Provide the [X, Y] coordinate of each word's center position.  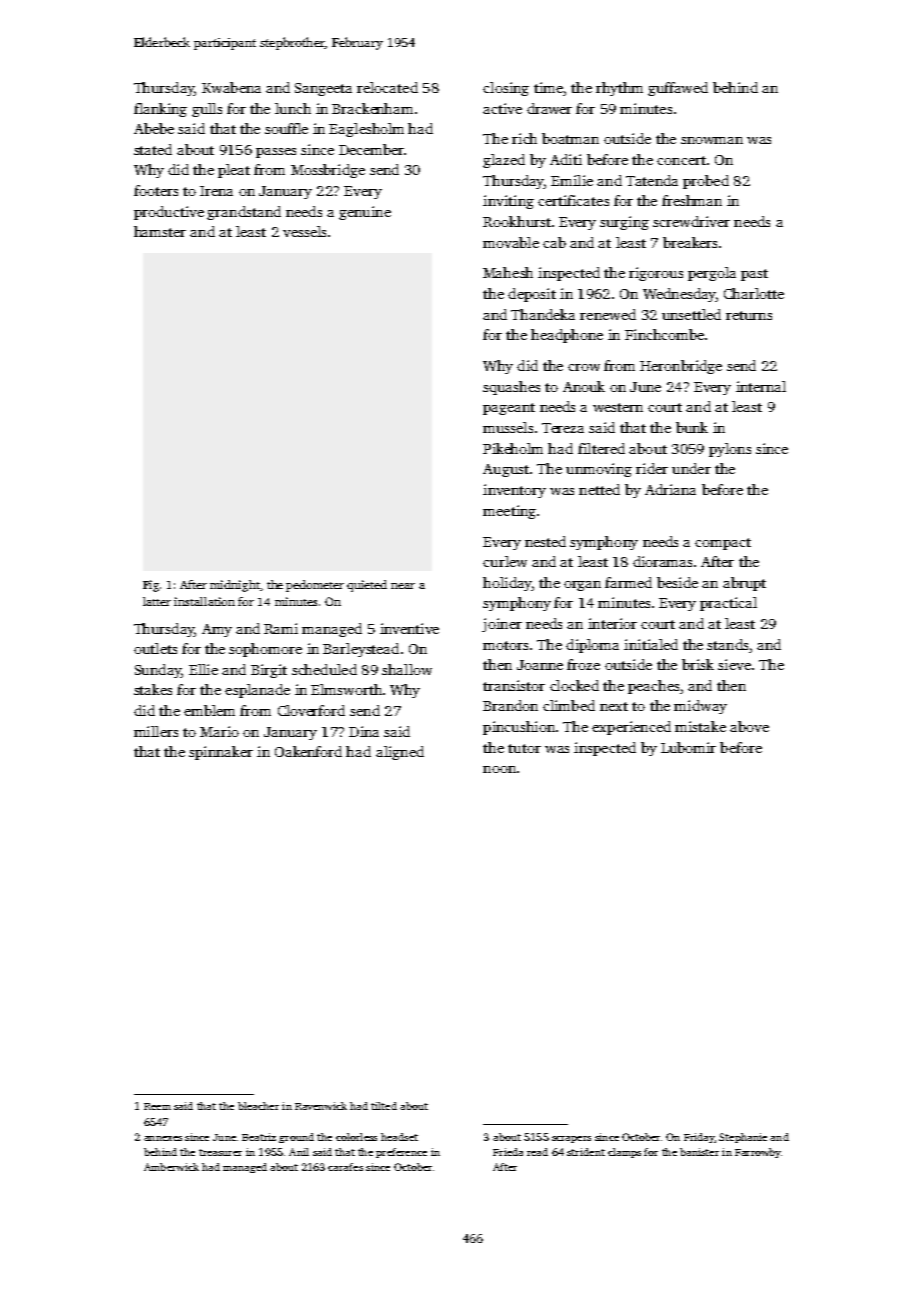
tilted [384, 1106]
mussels [508, 427]
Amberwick [171, 1167]
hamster [160, 231]
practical [728, 604]
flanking [160, 110]
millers [156, 731]
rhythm [619, 89]
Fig [151, 586]
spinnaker [221, 753]
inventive [409, 628]
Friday [699, 1138]
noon [499, 769]
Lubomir [688, 747]
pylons [730, 450]
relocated [387, 87]
